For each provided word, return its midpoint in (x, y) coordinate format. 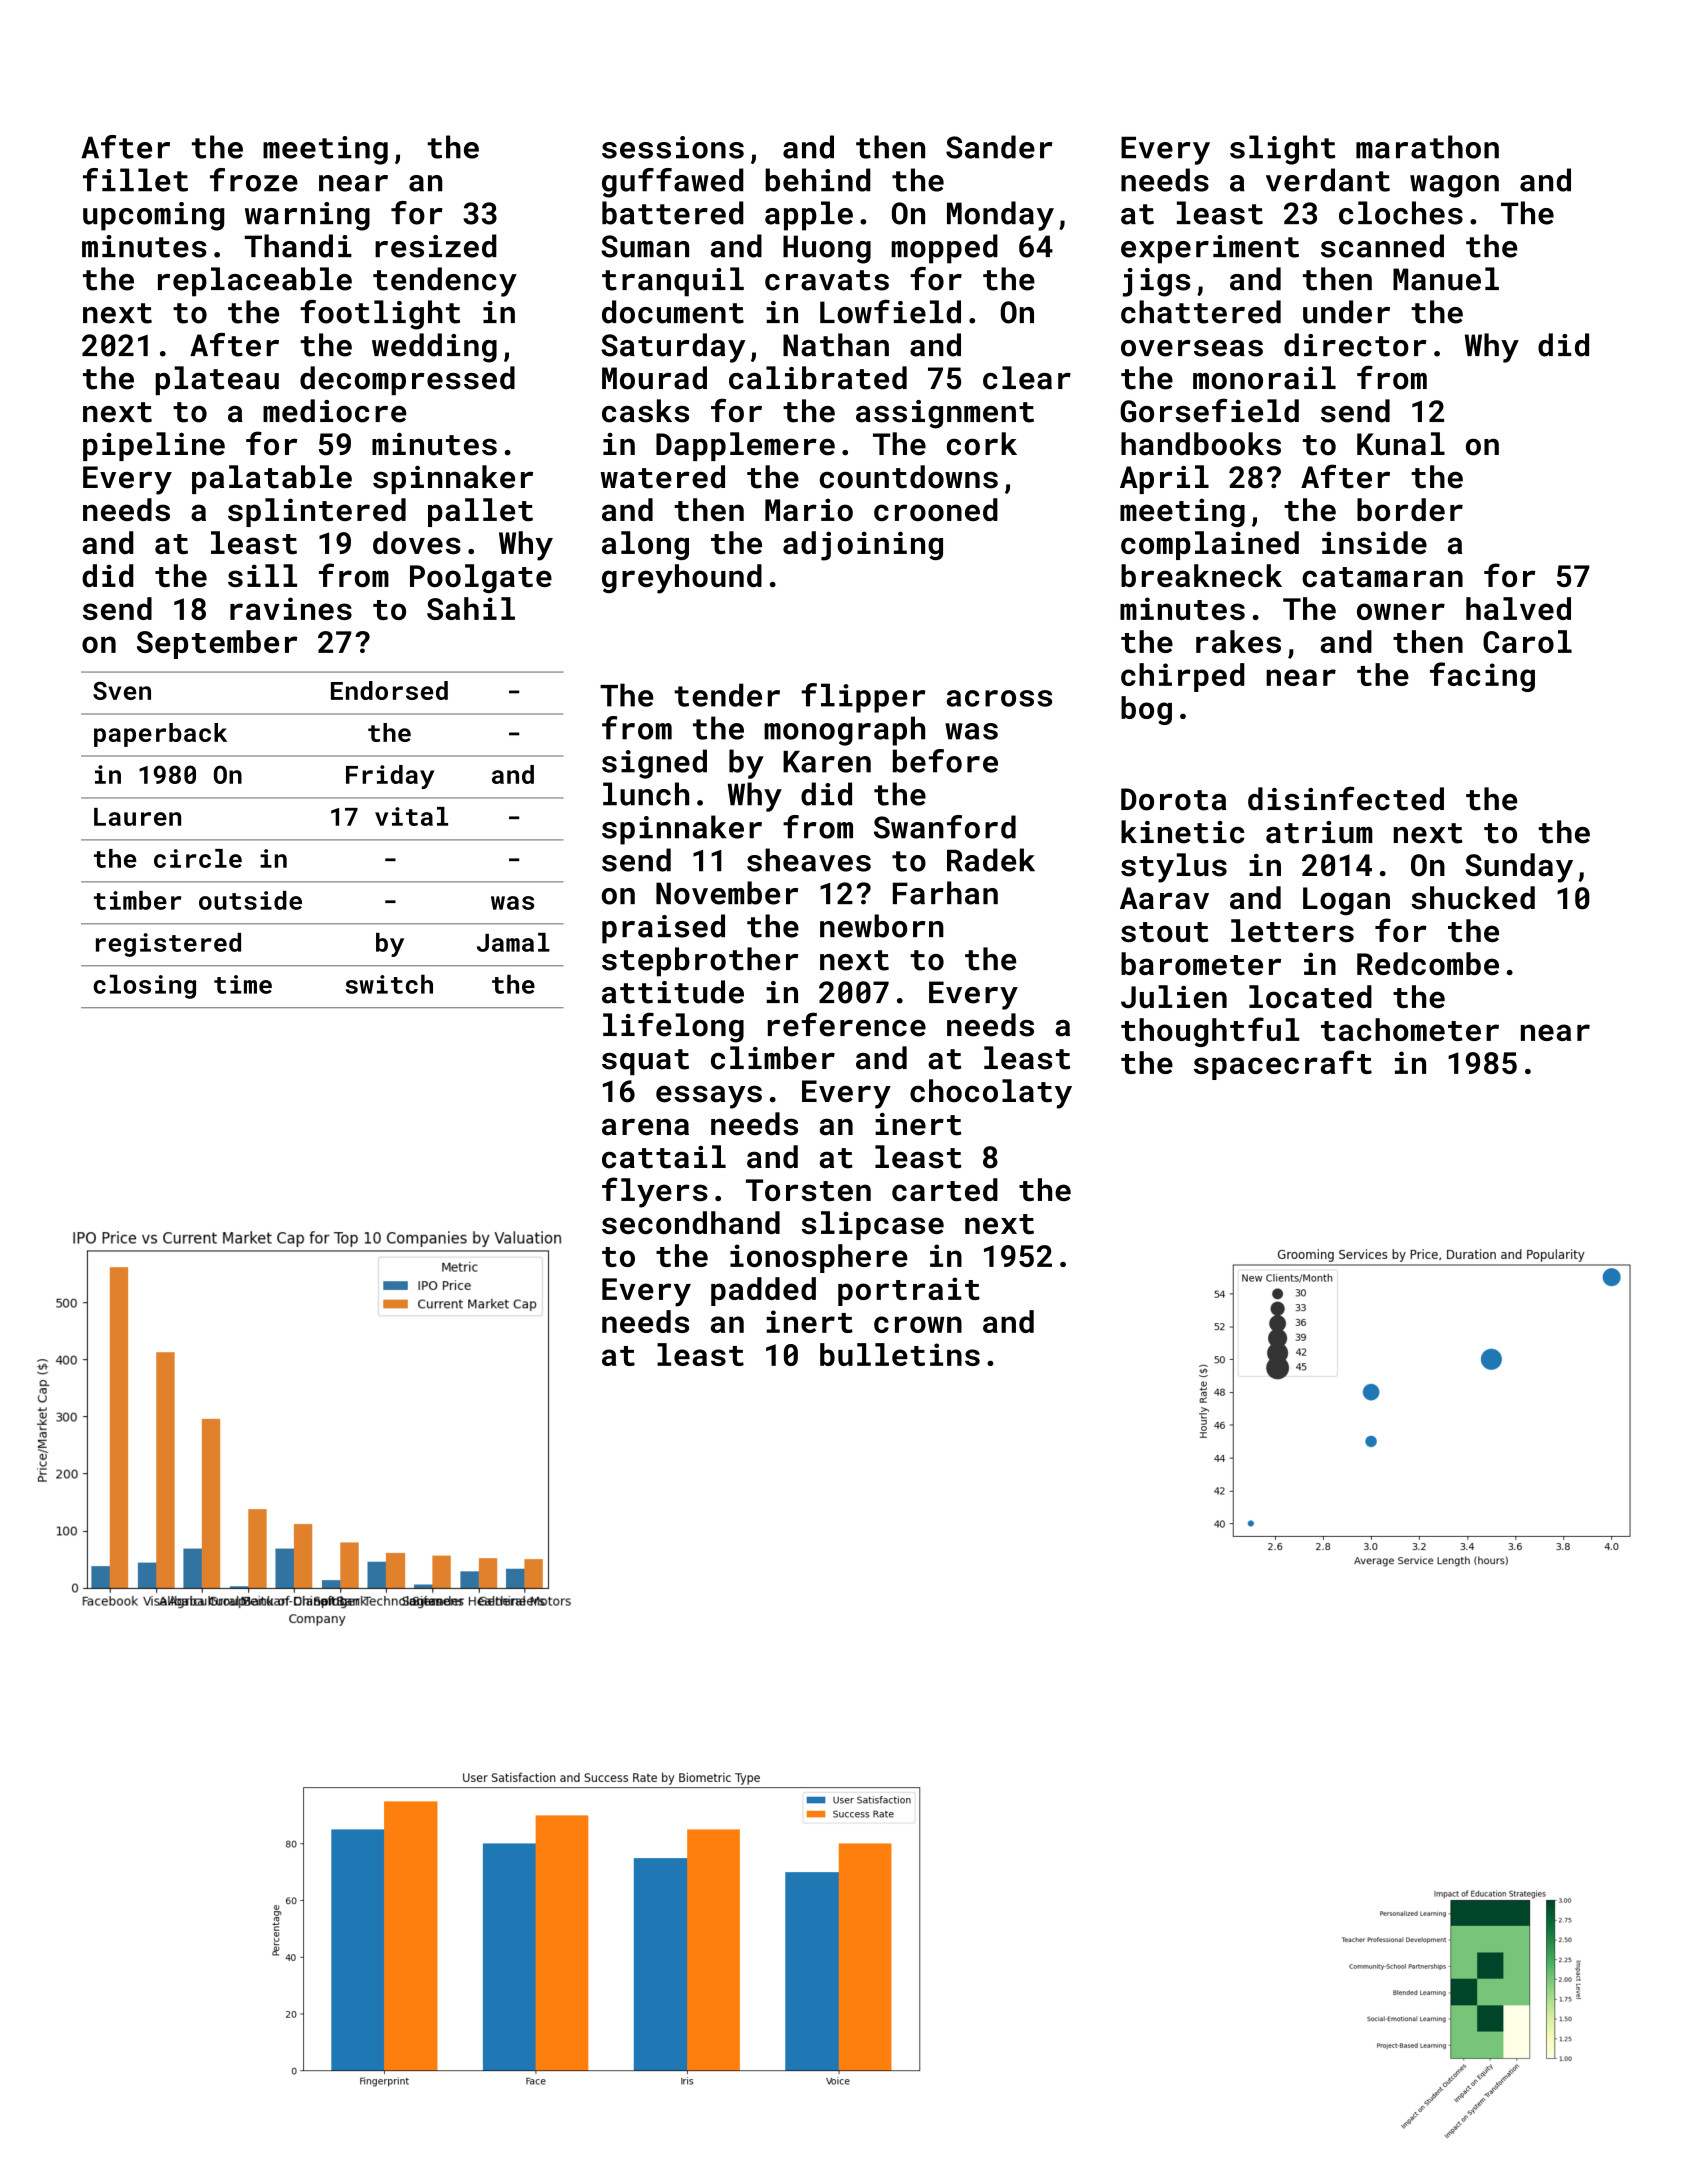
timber (137, 900)
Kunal (1401, 444)
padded (763, 1291)
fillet (135, 180)
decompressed (407, 380)
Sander (999, 147)
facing (1482, 677)
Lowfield (890, 312)
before (945, 761)
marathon (1427, 147)
